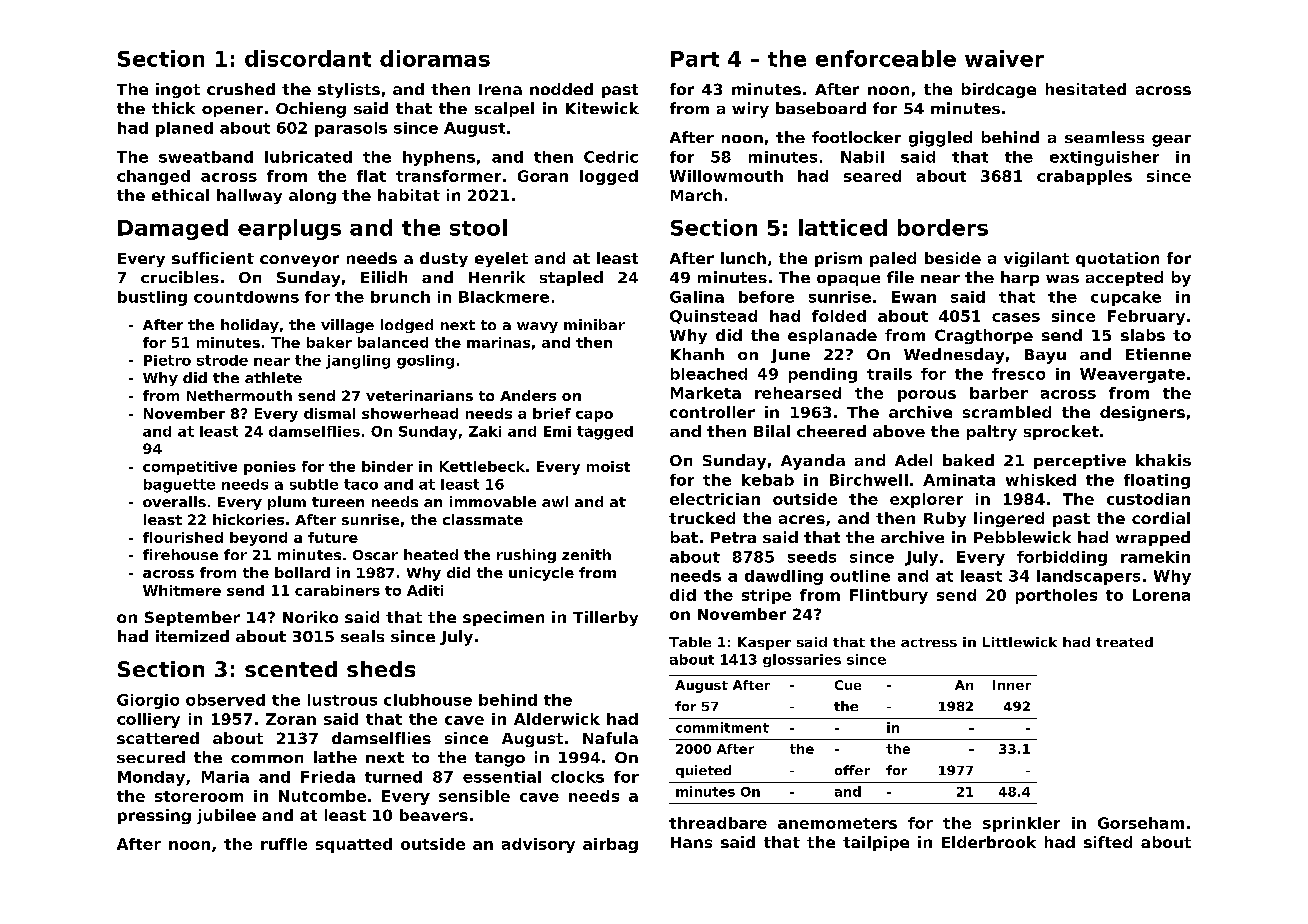  I want to click on balanced, so click(393, 342).
